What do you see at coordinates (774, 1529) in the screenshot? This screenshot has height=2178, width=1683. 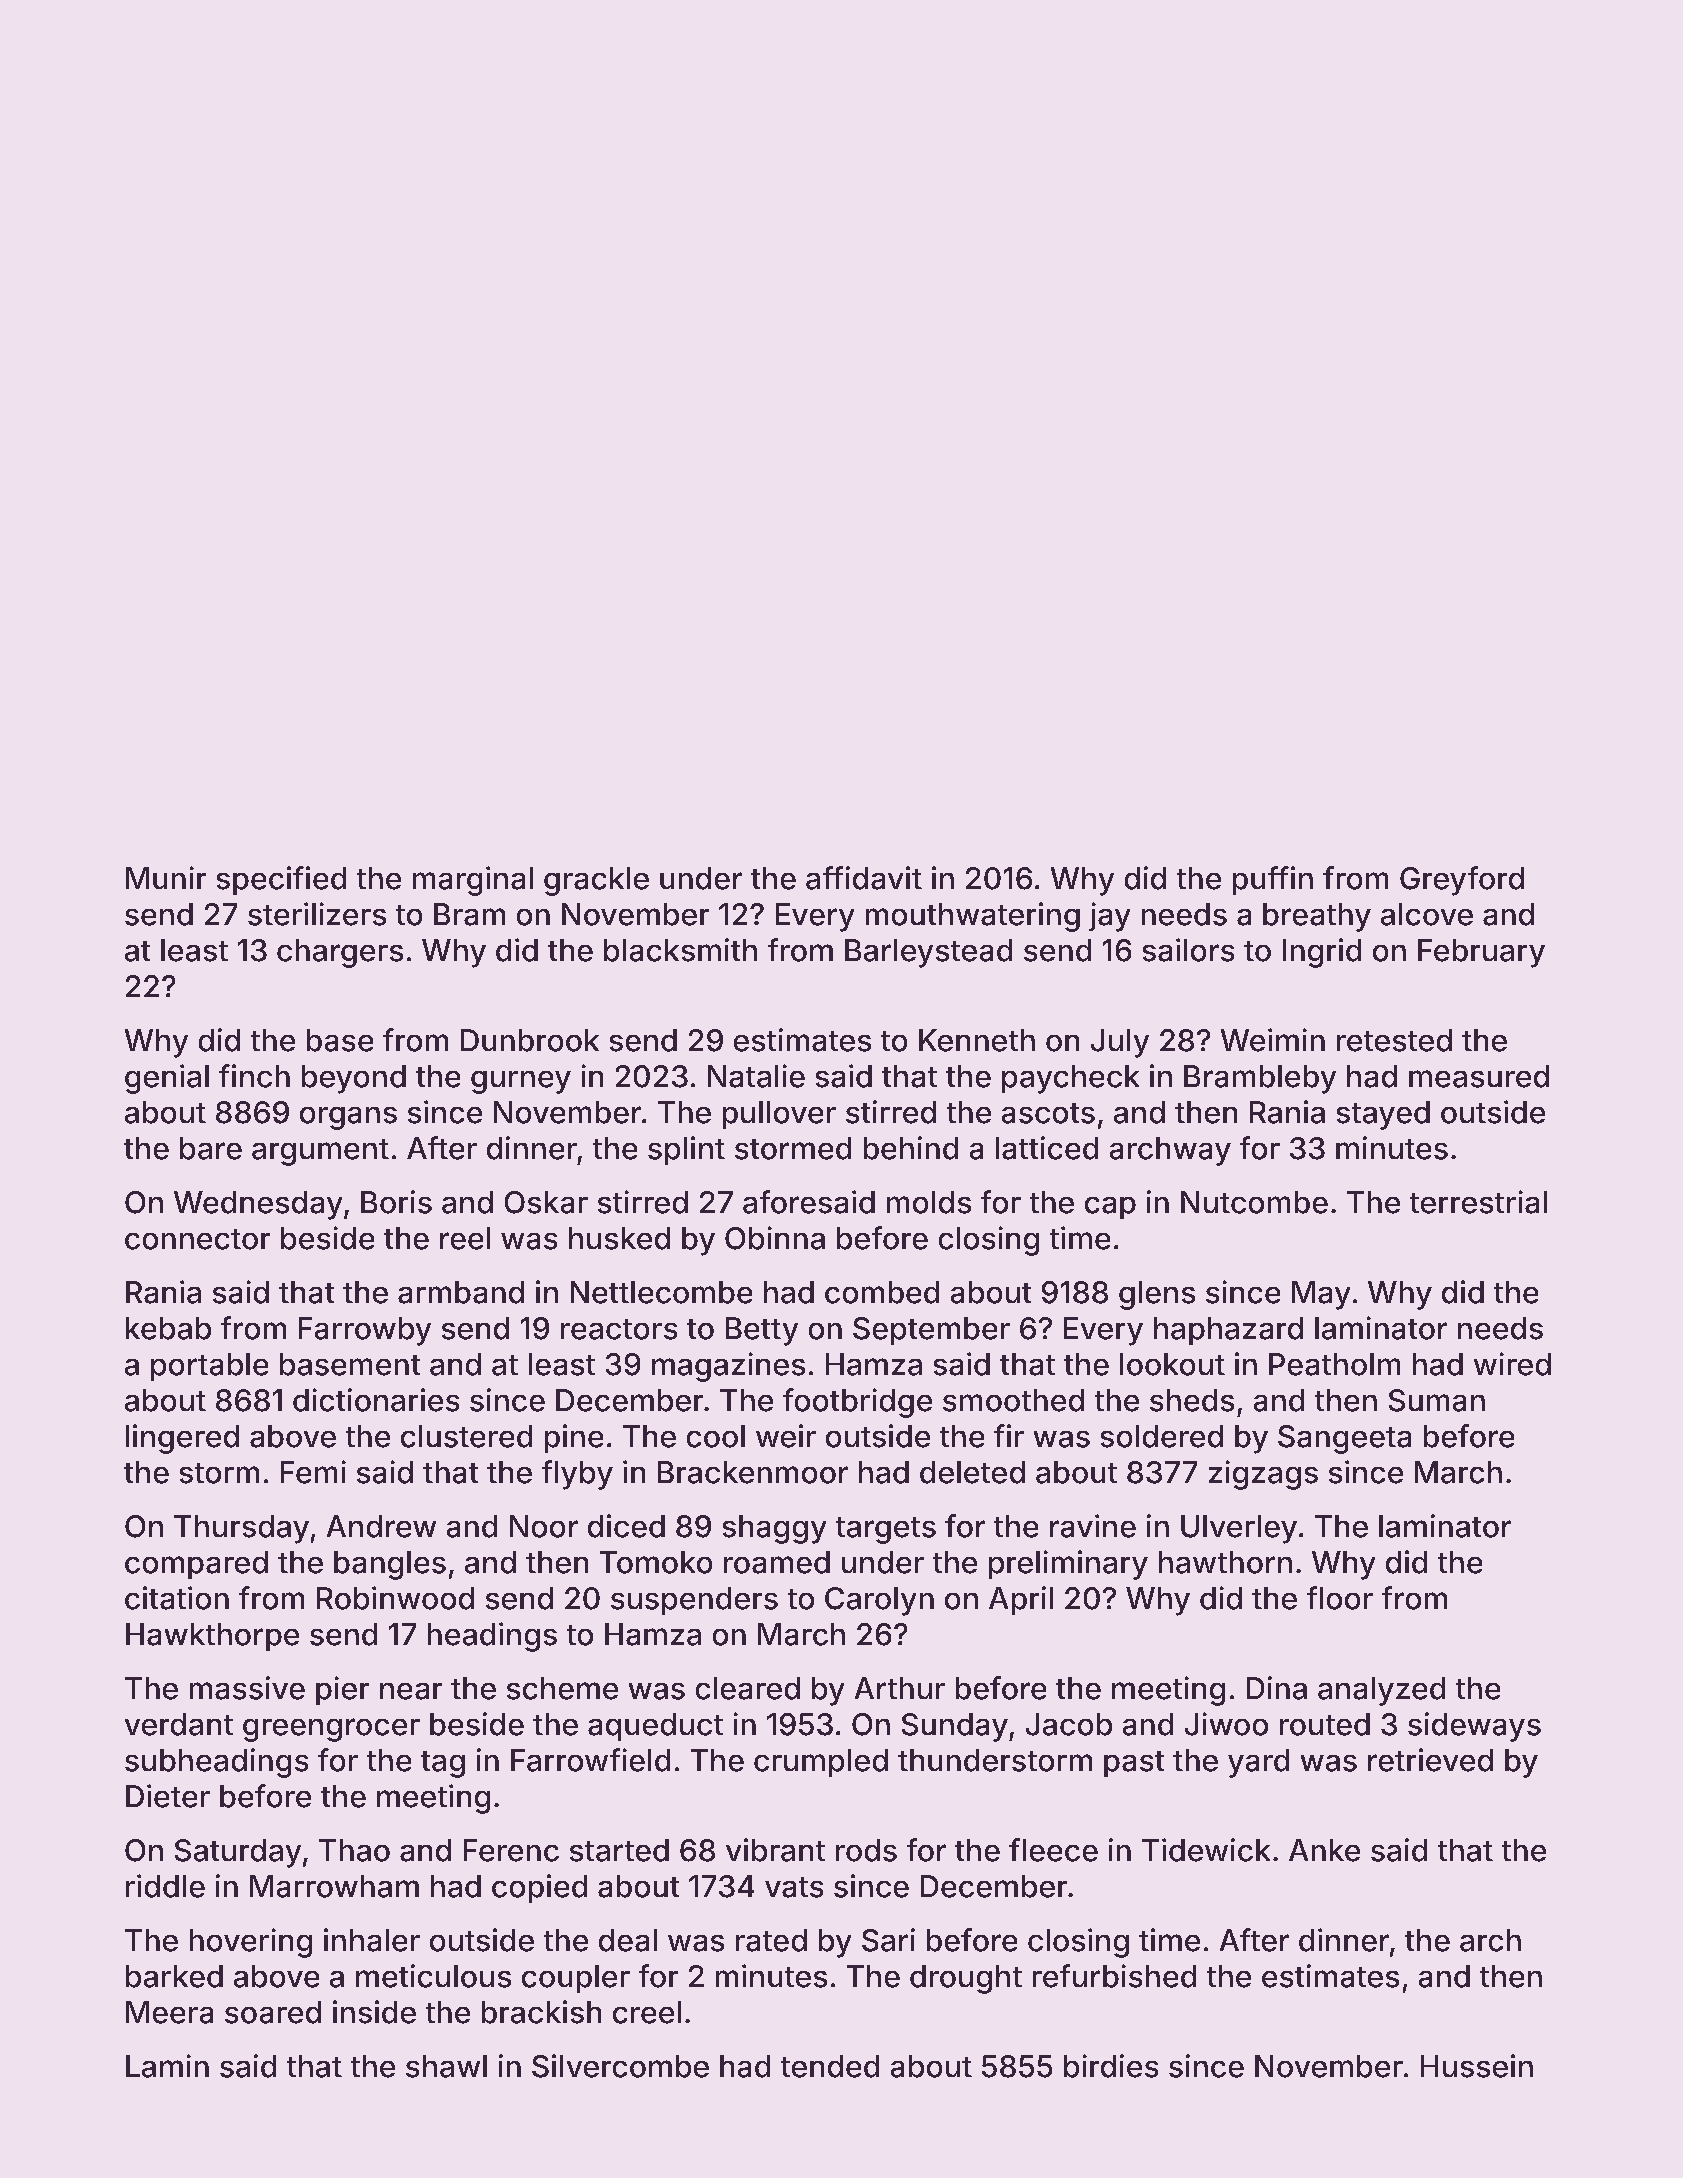 I see `shaggy` at bounding box center [774, 1529].
